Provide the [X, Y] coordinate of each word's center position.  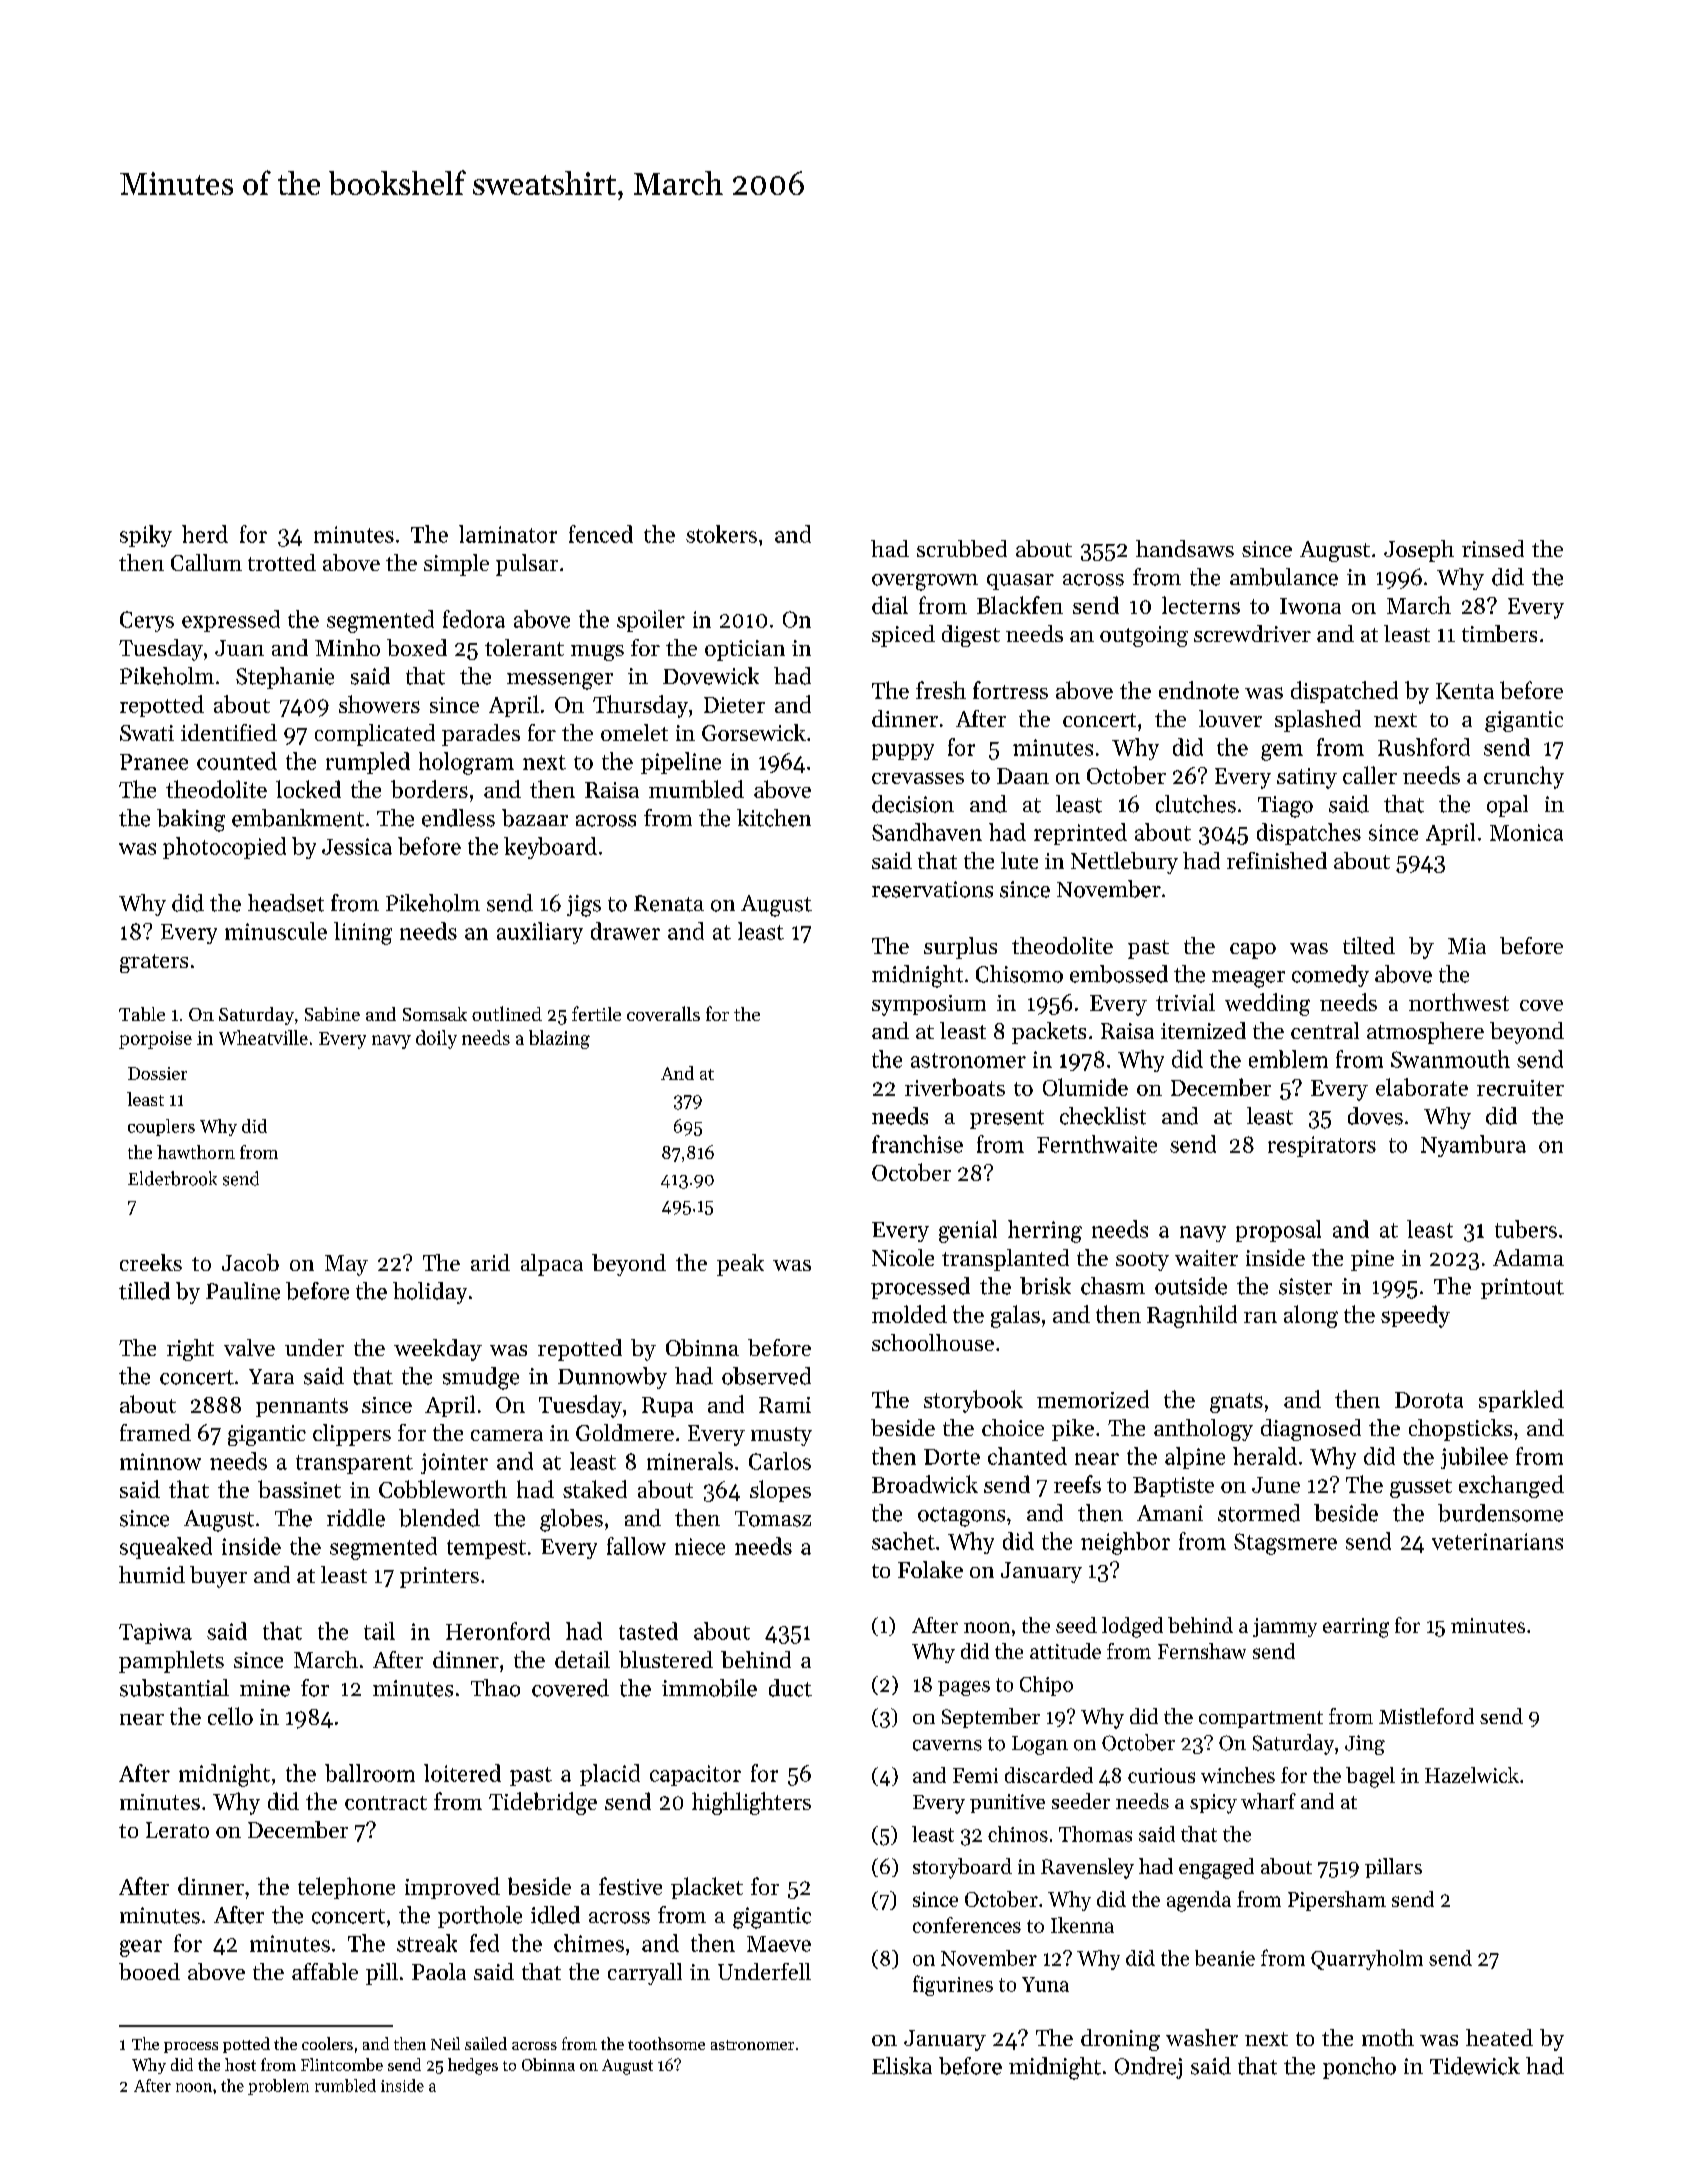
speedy [1415, 1316]
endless [458, 818]
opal [1507, 806]
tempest [486, 1549]
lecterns [1201, 605]
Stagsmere [1285, 1544]
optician [745, 650]
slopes [780, 1491]
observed [766, 1376]
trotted [282, 562]
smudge [481, 1378]
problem [278, 2087]
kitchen [774, 818]
